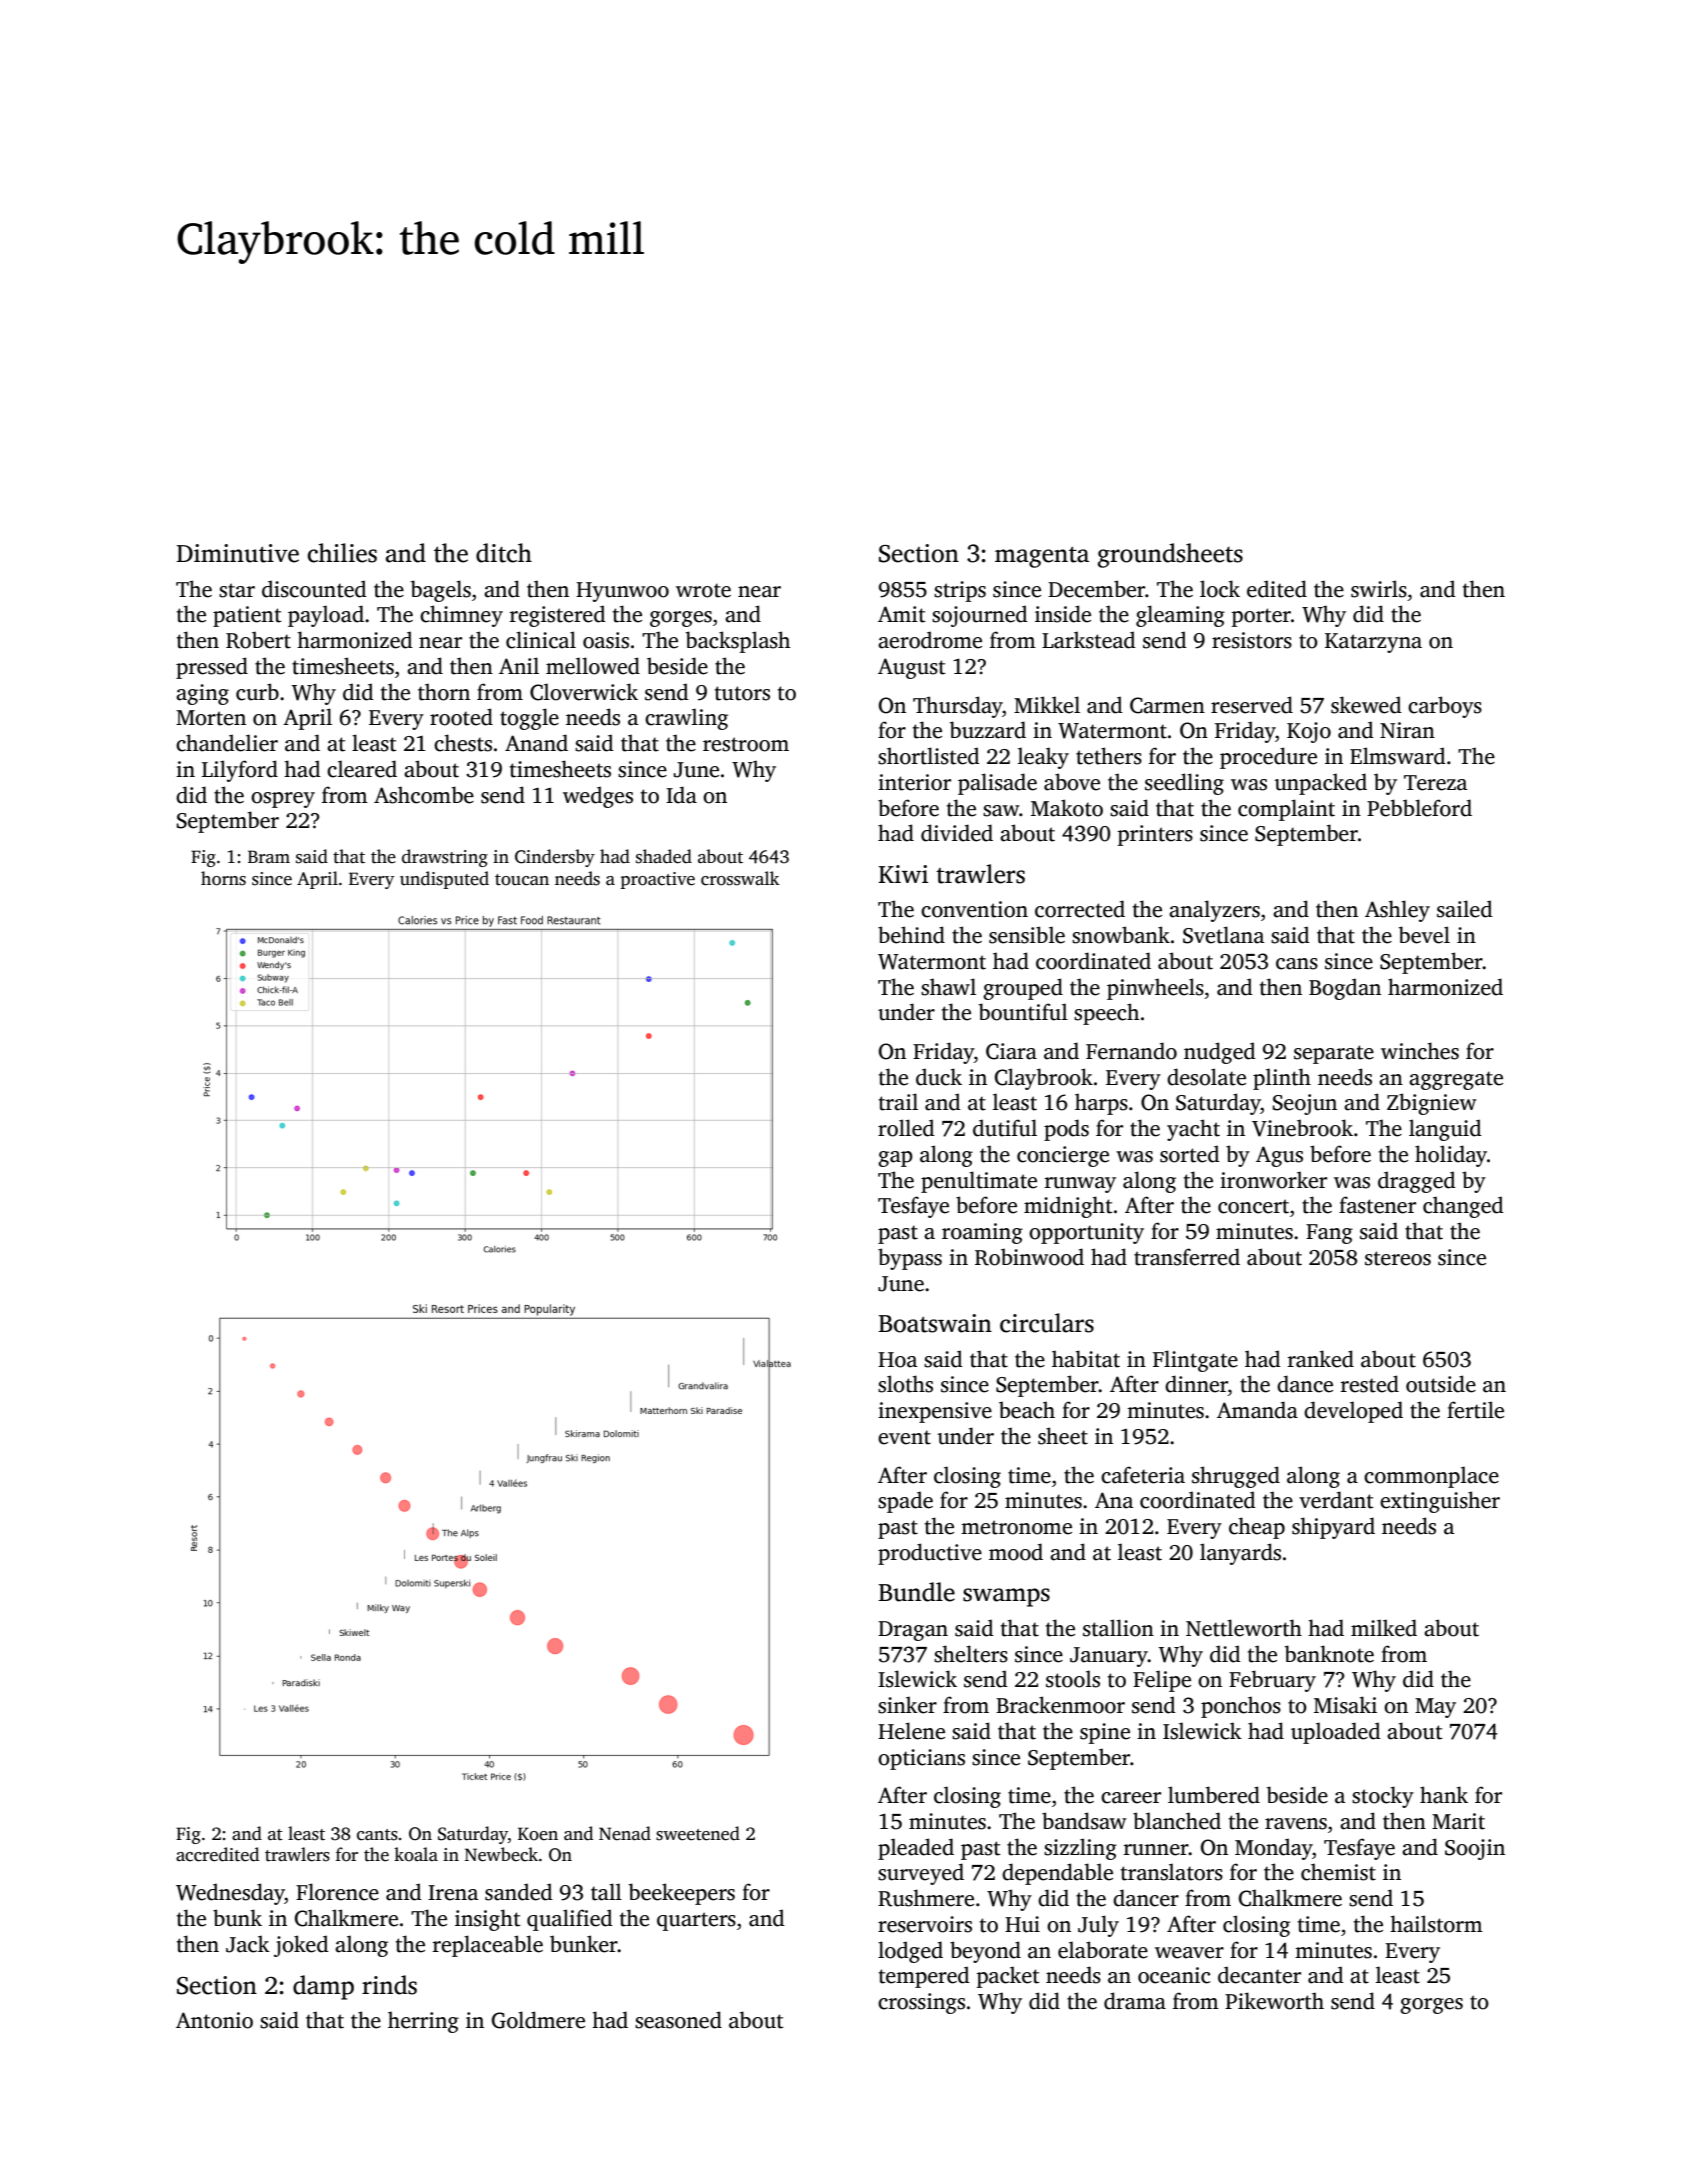  Describe the element at coordinates (1379, 589) in the screenshot. I see `swirls` at that location.
